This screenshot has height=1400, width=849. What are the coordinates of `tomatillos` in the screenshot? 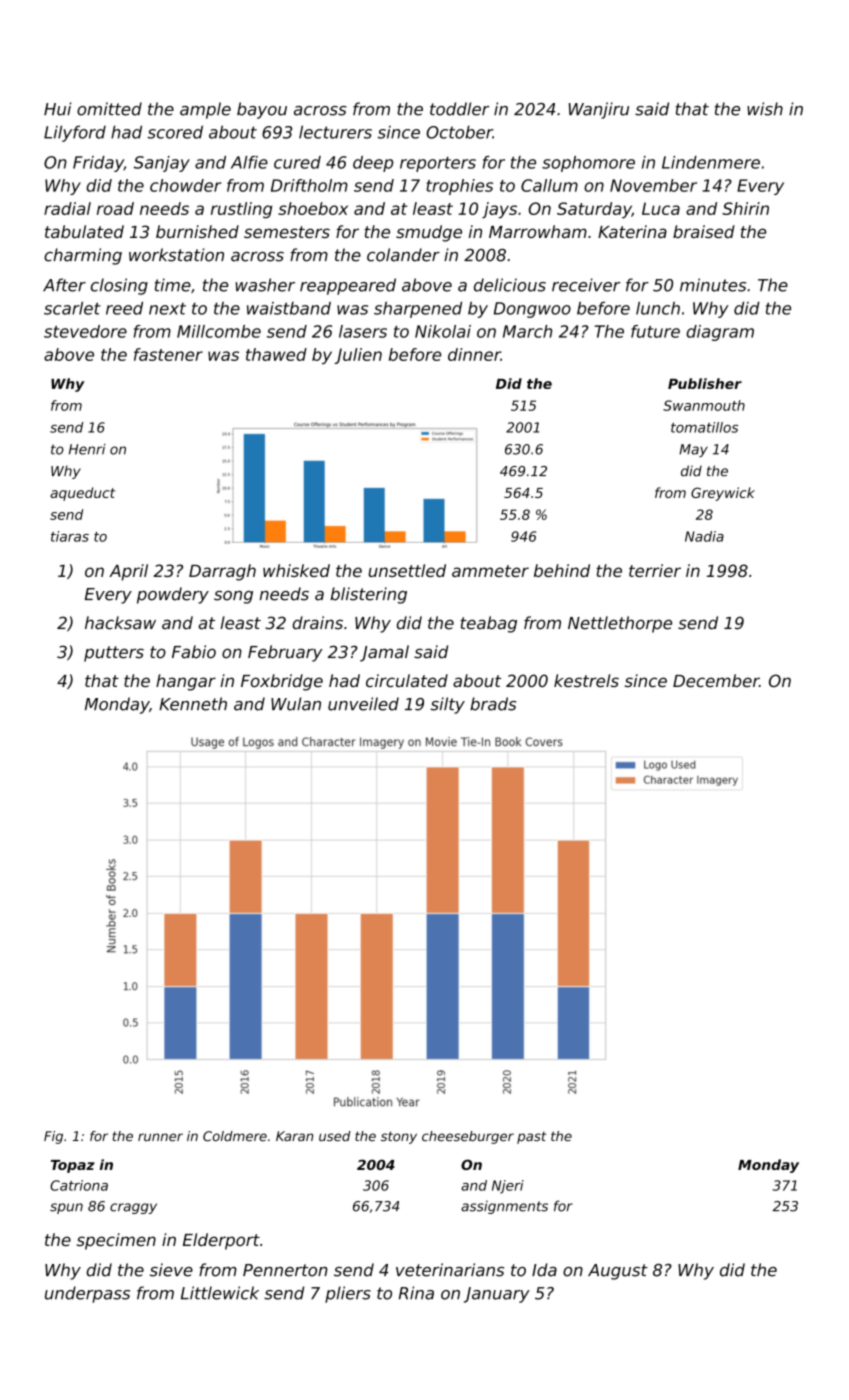 It's located at (704, 427).
